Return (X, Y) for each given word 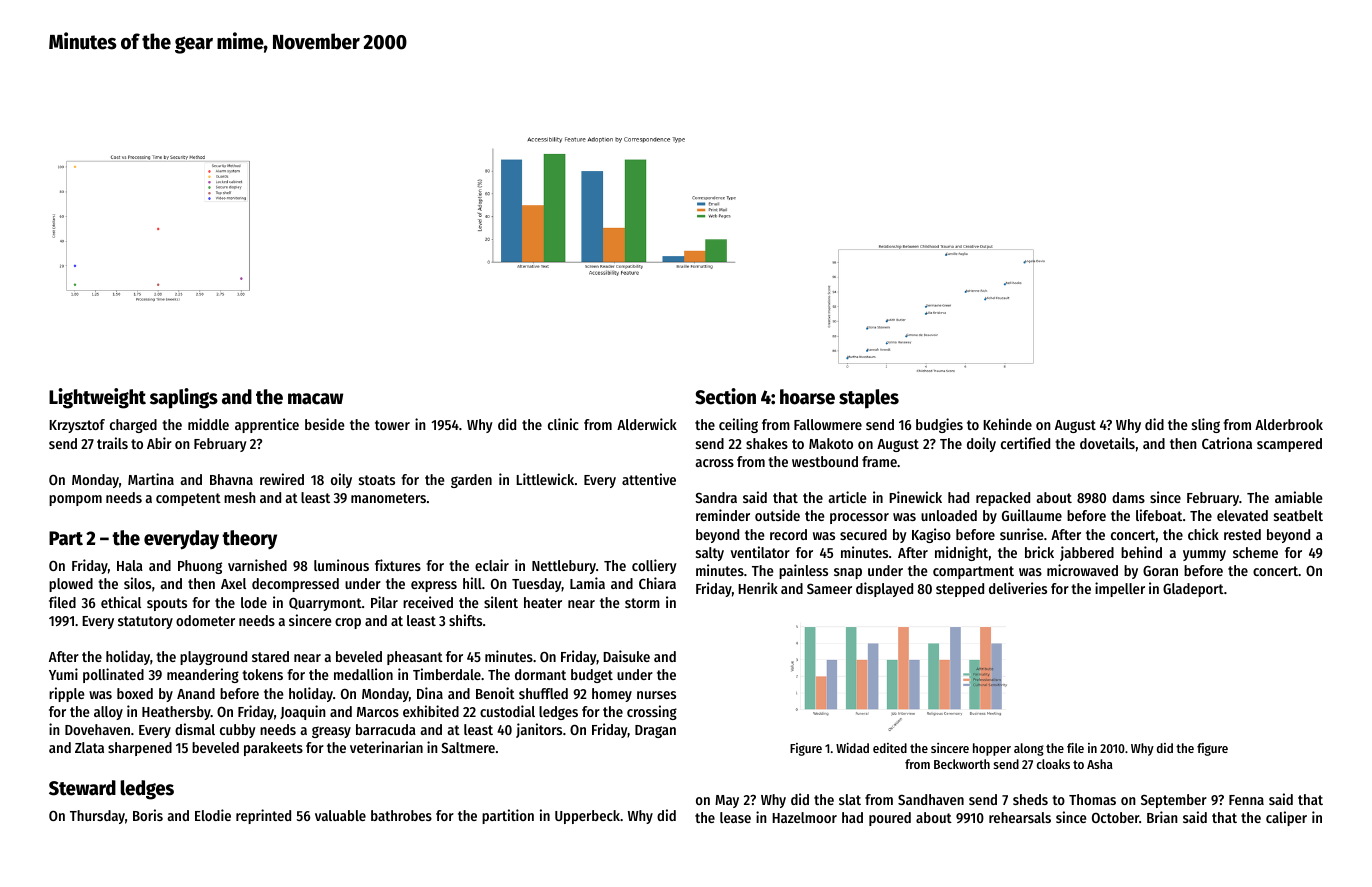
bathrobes (401, 815)
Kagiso (931, 535)
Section (725, 396)
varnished (257, 565)
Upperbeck (587, 817)
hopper (992, 749)
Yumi (63, 674)
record (788, 534)
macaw (315, 399)
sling (1206, 425)
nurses (656, 695)
